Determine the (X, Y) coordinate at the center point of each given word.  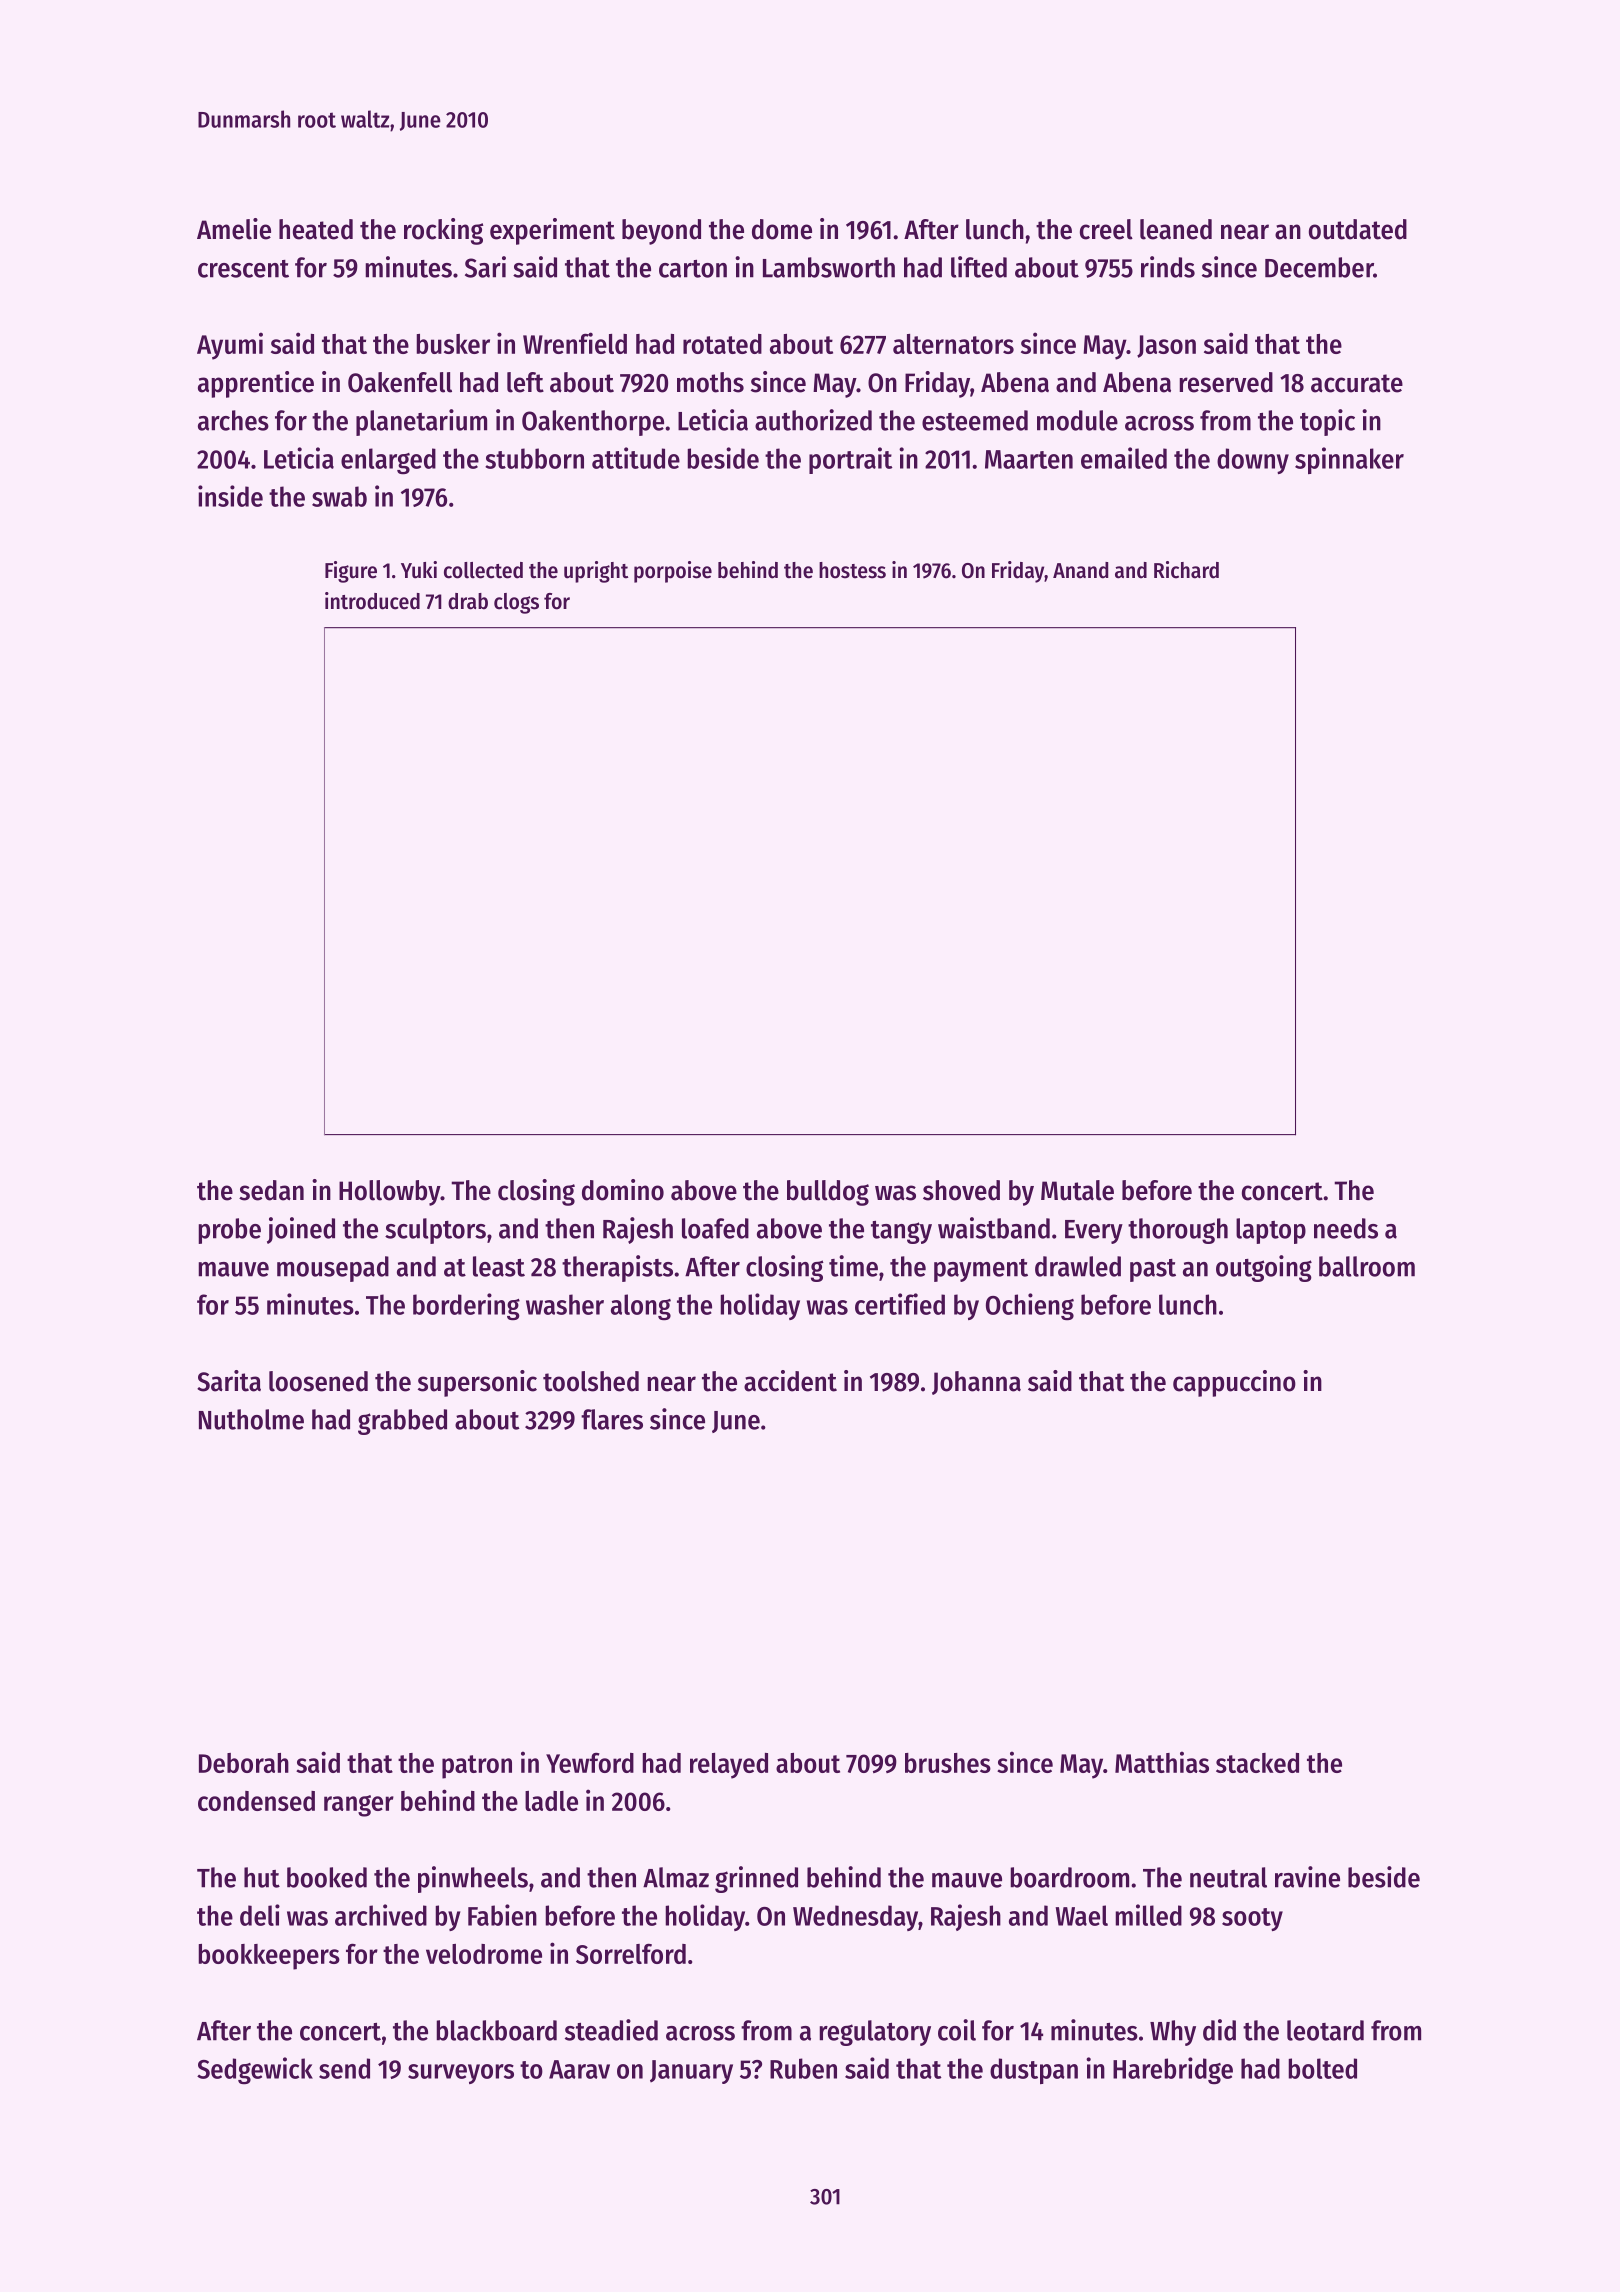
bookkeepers (269, 1957)
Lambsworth (829, 267)
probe (229, 1231)
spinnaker (1349, 460)
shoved (961, 1190)
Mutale (1077, 1190)
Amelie (234, 229)
